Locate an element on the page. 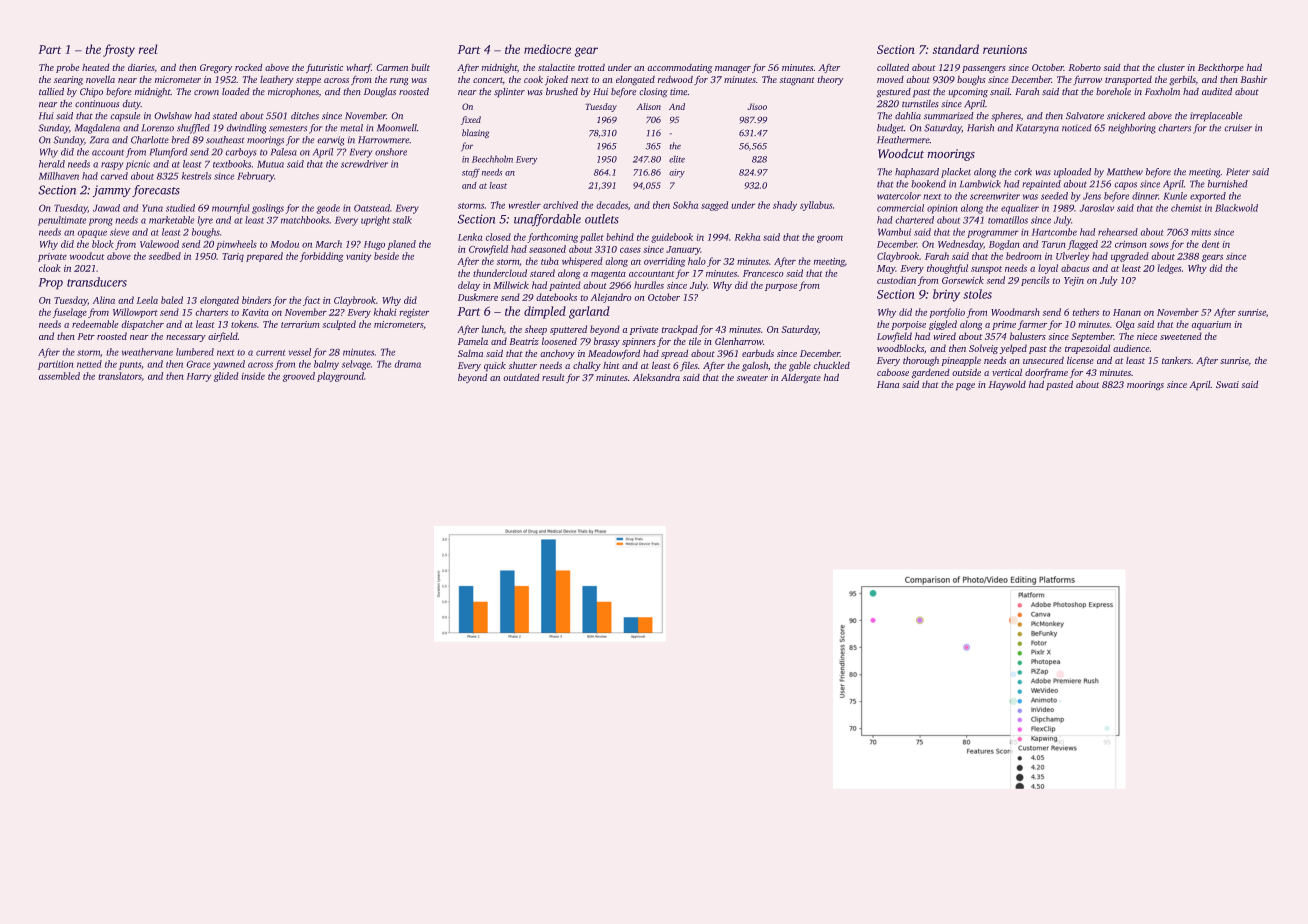 The height and width of the image is (924, 1308). snickered is located at coordinates (1126, 116).
